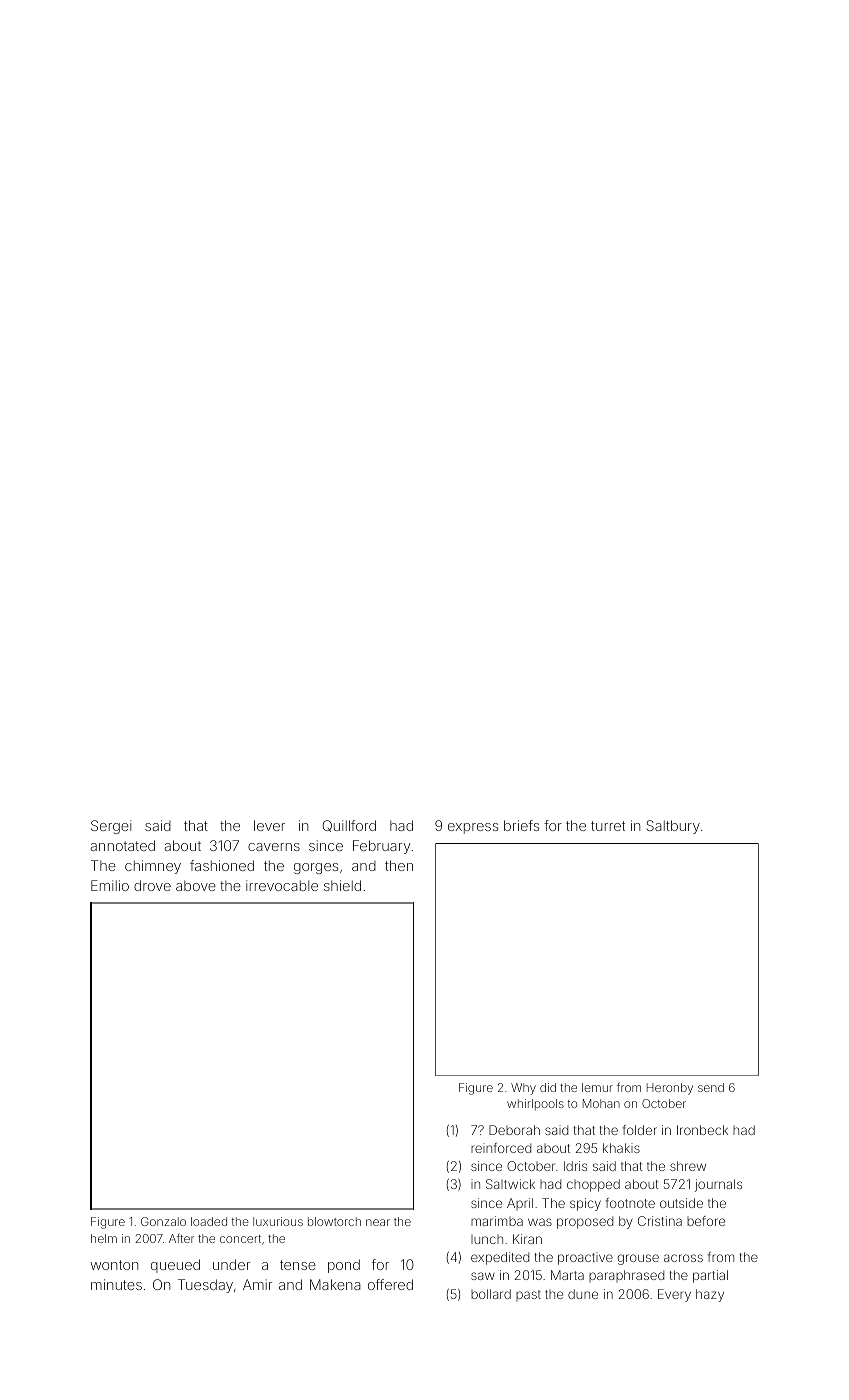 The width and height of the page is (849, 1400). What do you see at coordinates (608, 826) in the page?
I see `turret` at bounding box center [608, 826].
